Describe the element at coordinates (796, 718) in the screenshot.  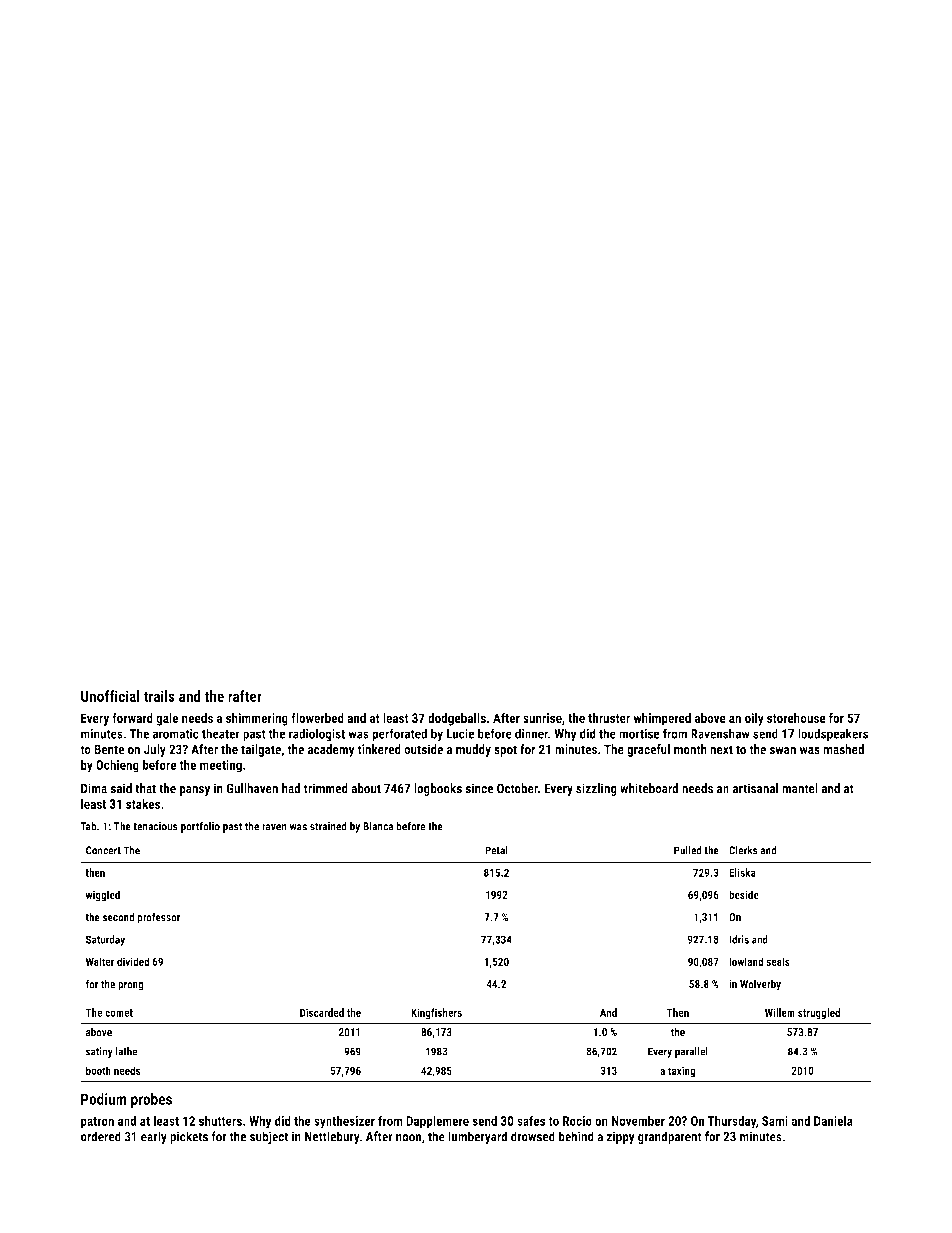
I see `storehouse` at that location.
